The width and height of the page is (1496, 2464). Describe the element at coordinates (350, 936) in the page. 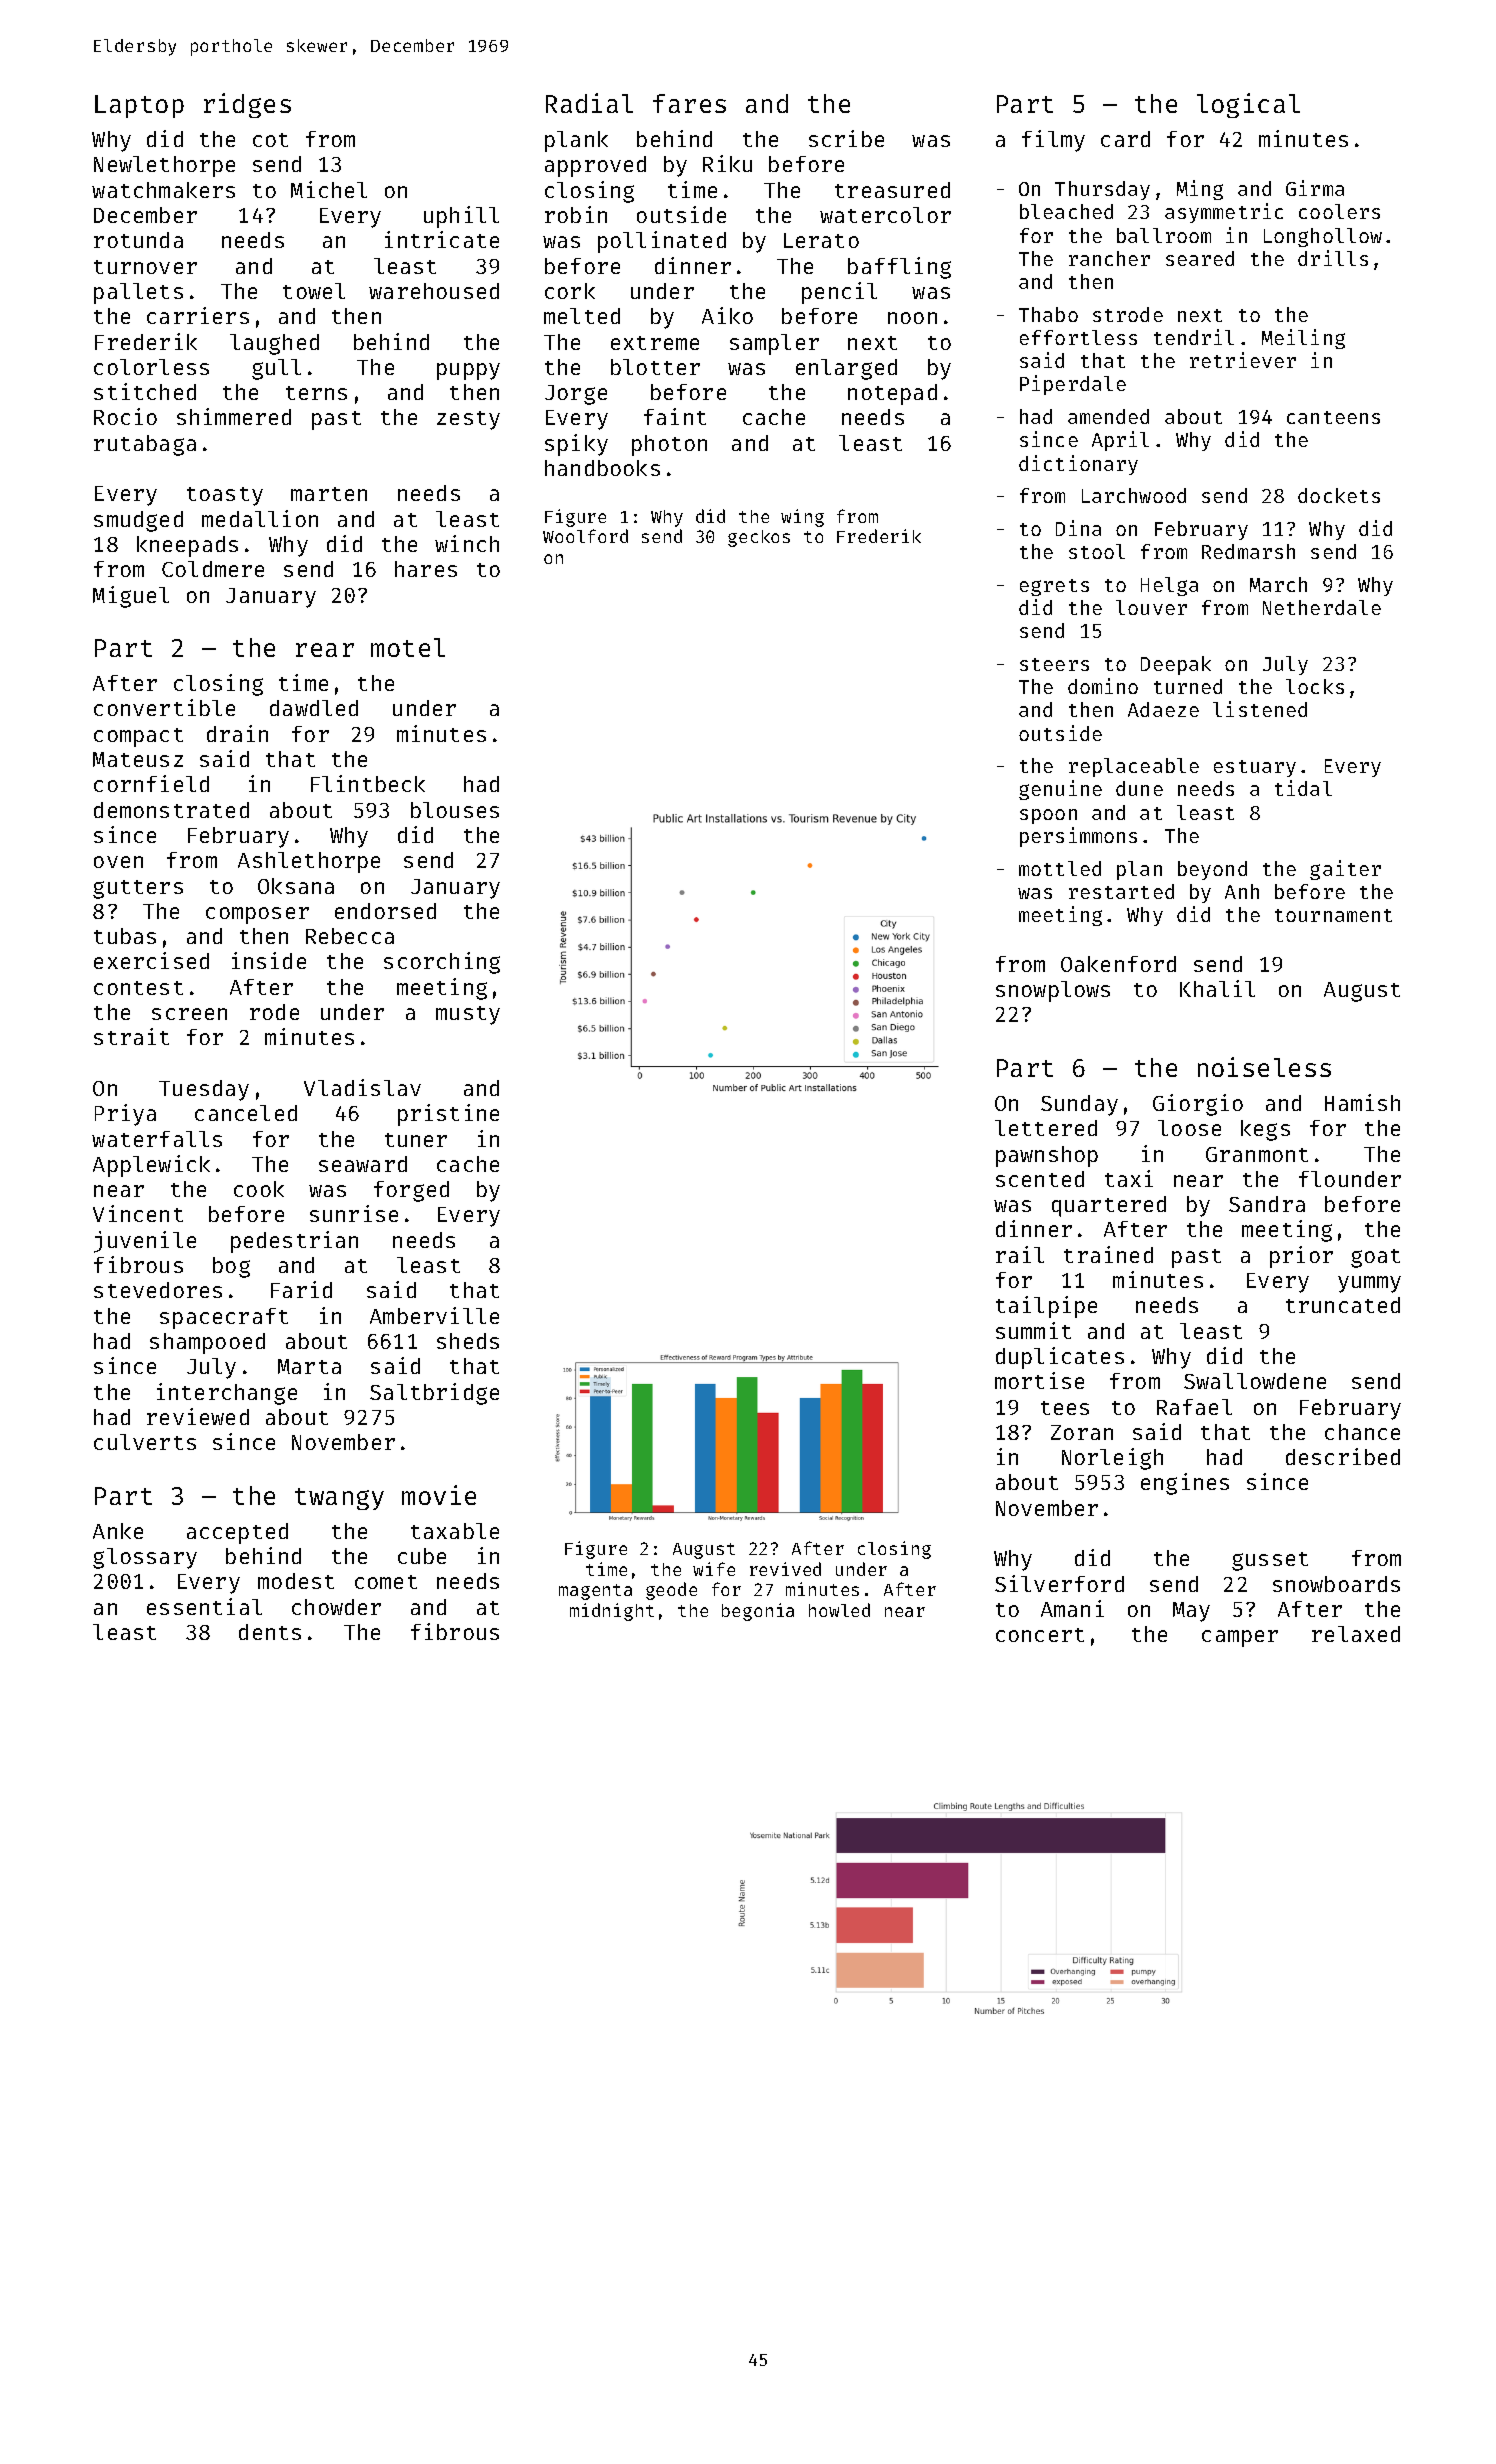

I see `Rebecca` at that location.
